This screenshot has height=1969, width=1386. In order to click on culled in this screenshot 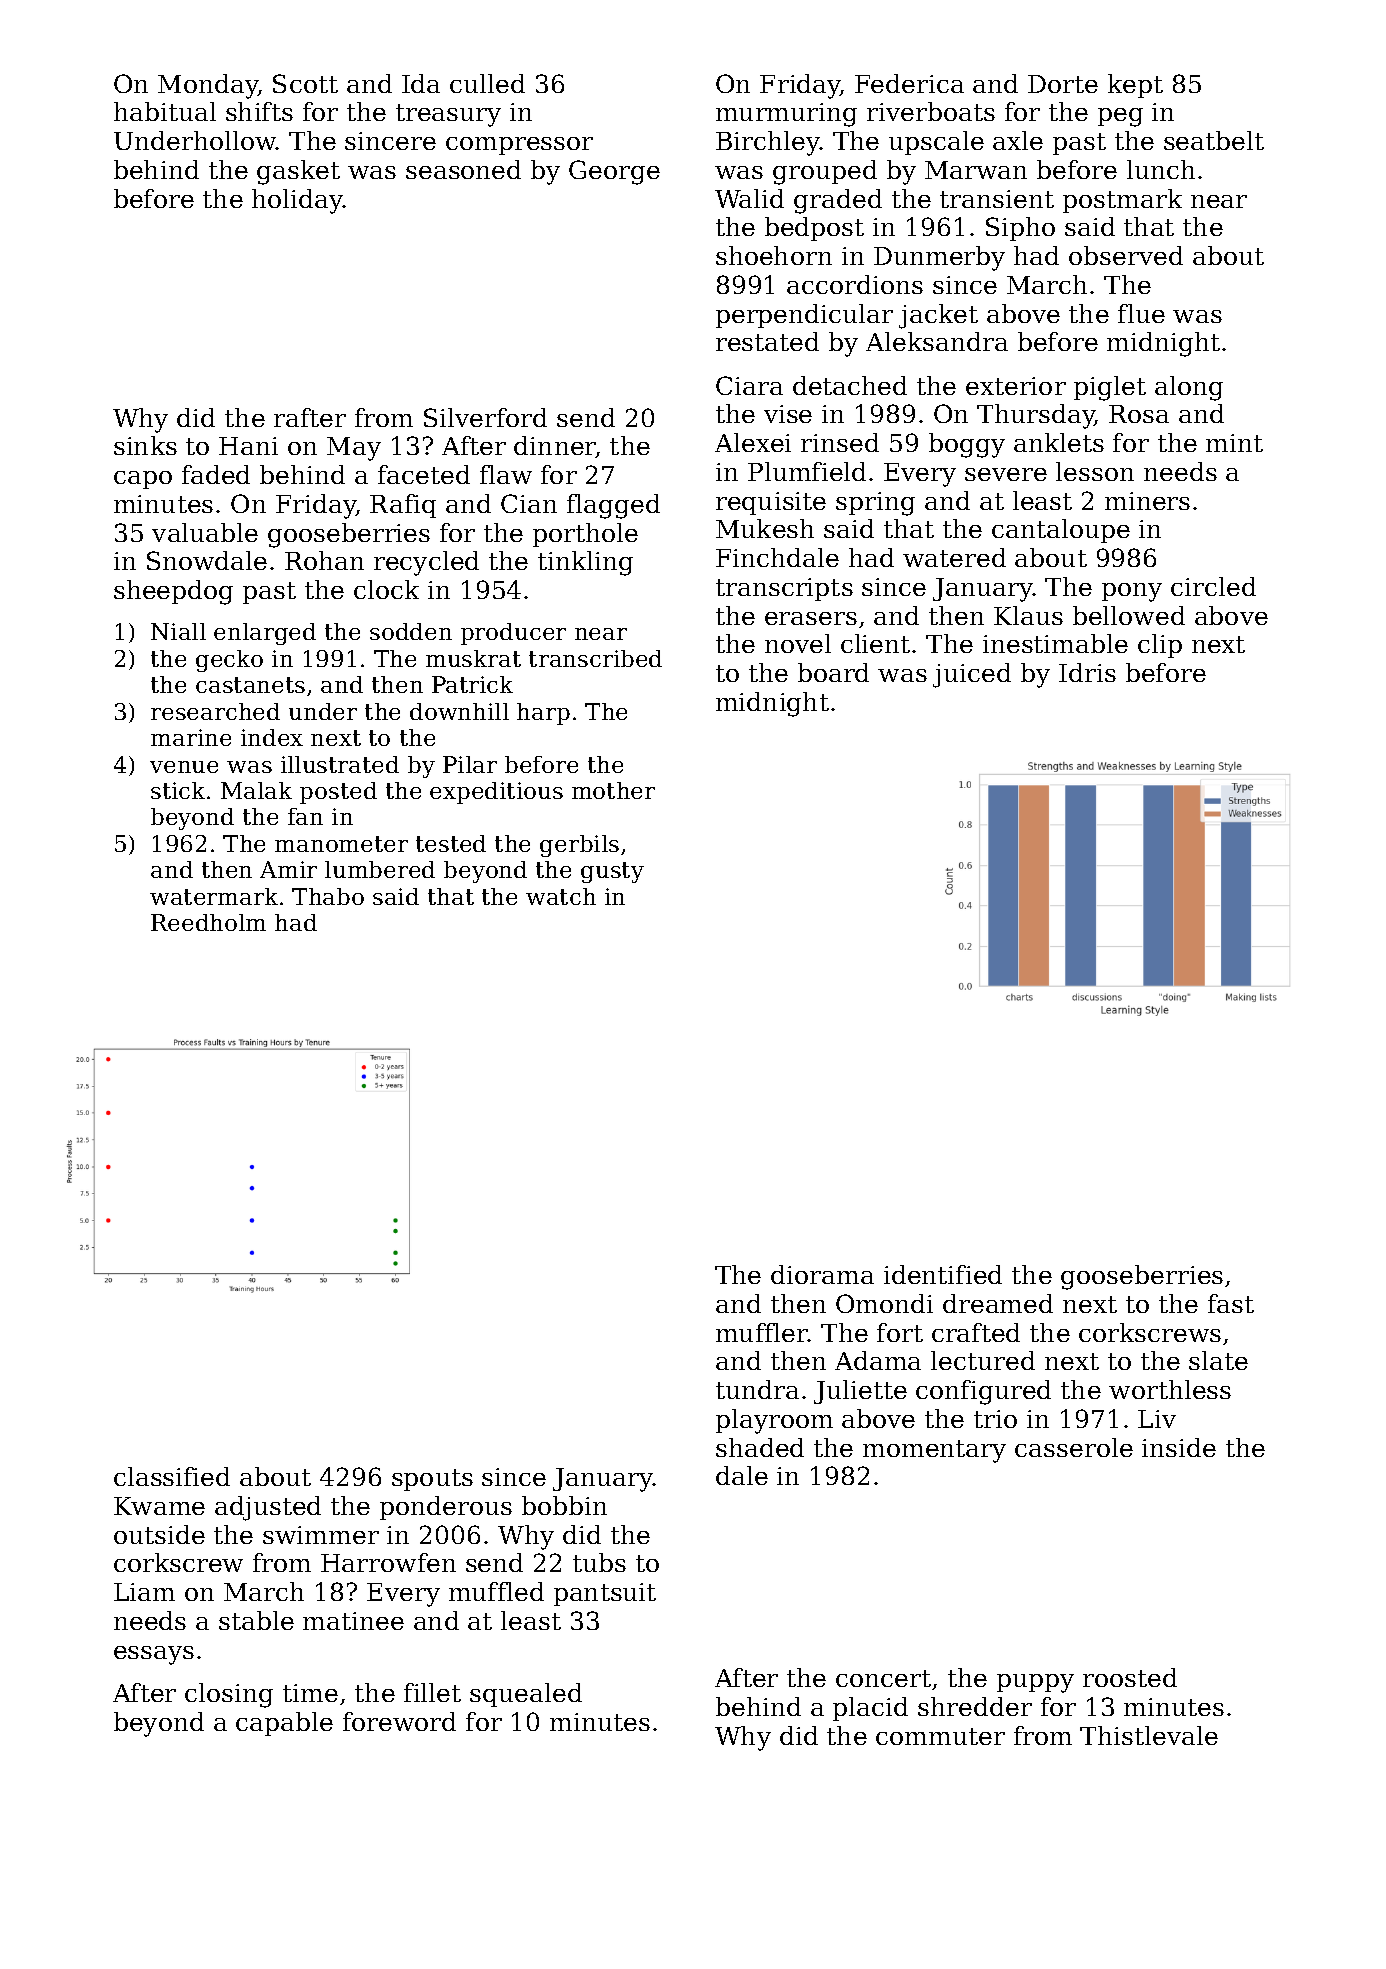, I will do `click(487, 83)`.
